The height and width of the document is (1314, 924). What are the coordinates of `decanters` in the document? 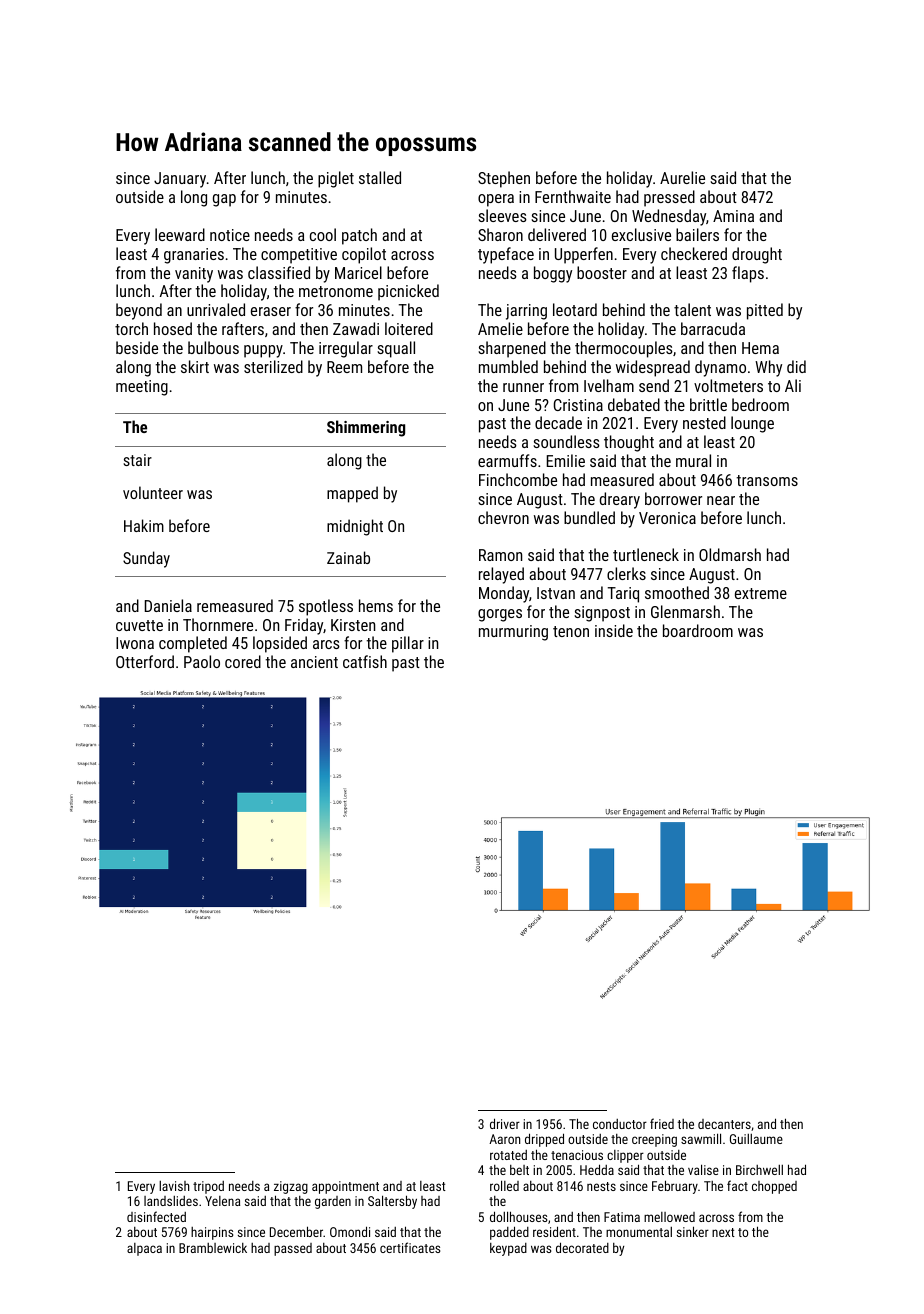 It's located at (724, 1124).
